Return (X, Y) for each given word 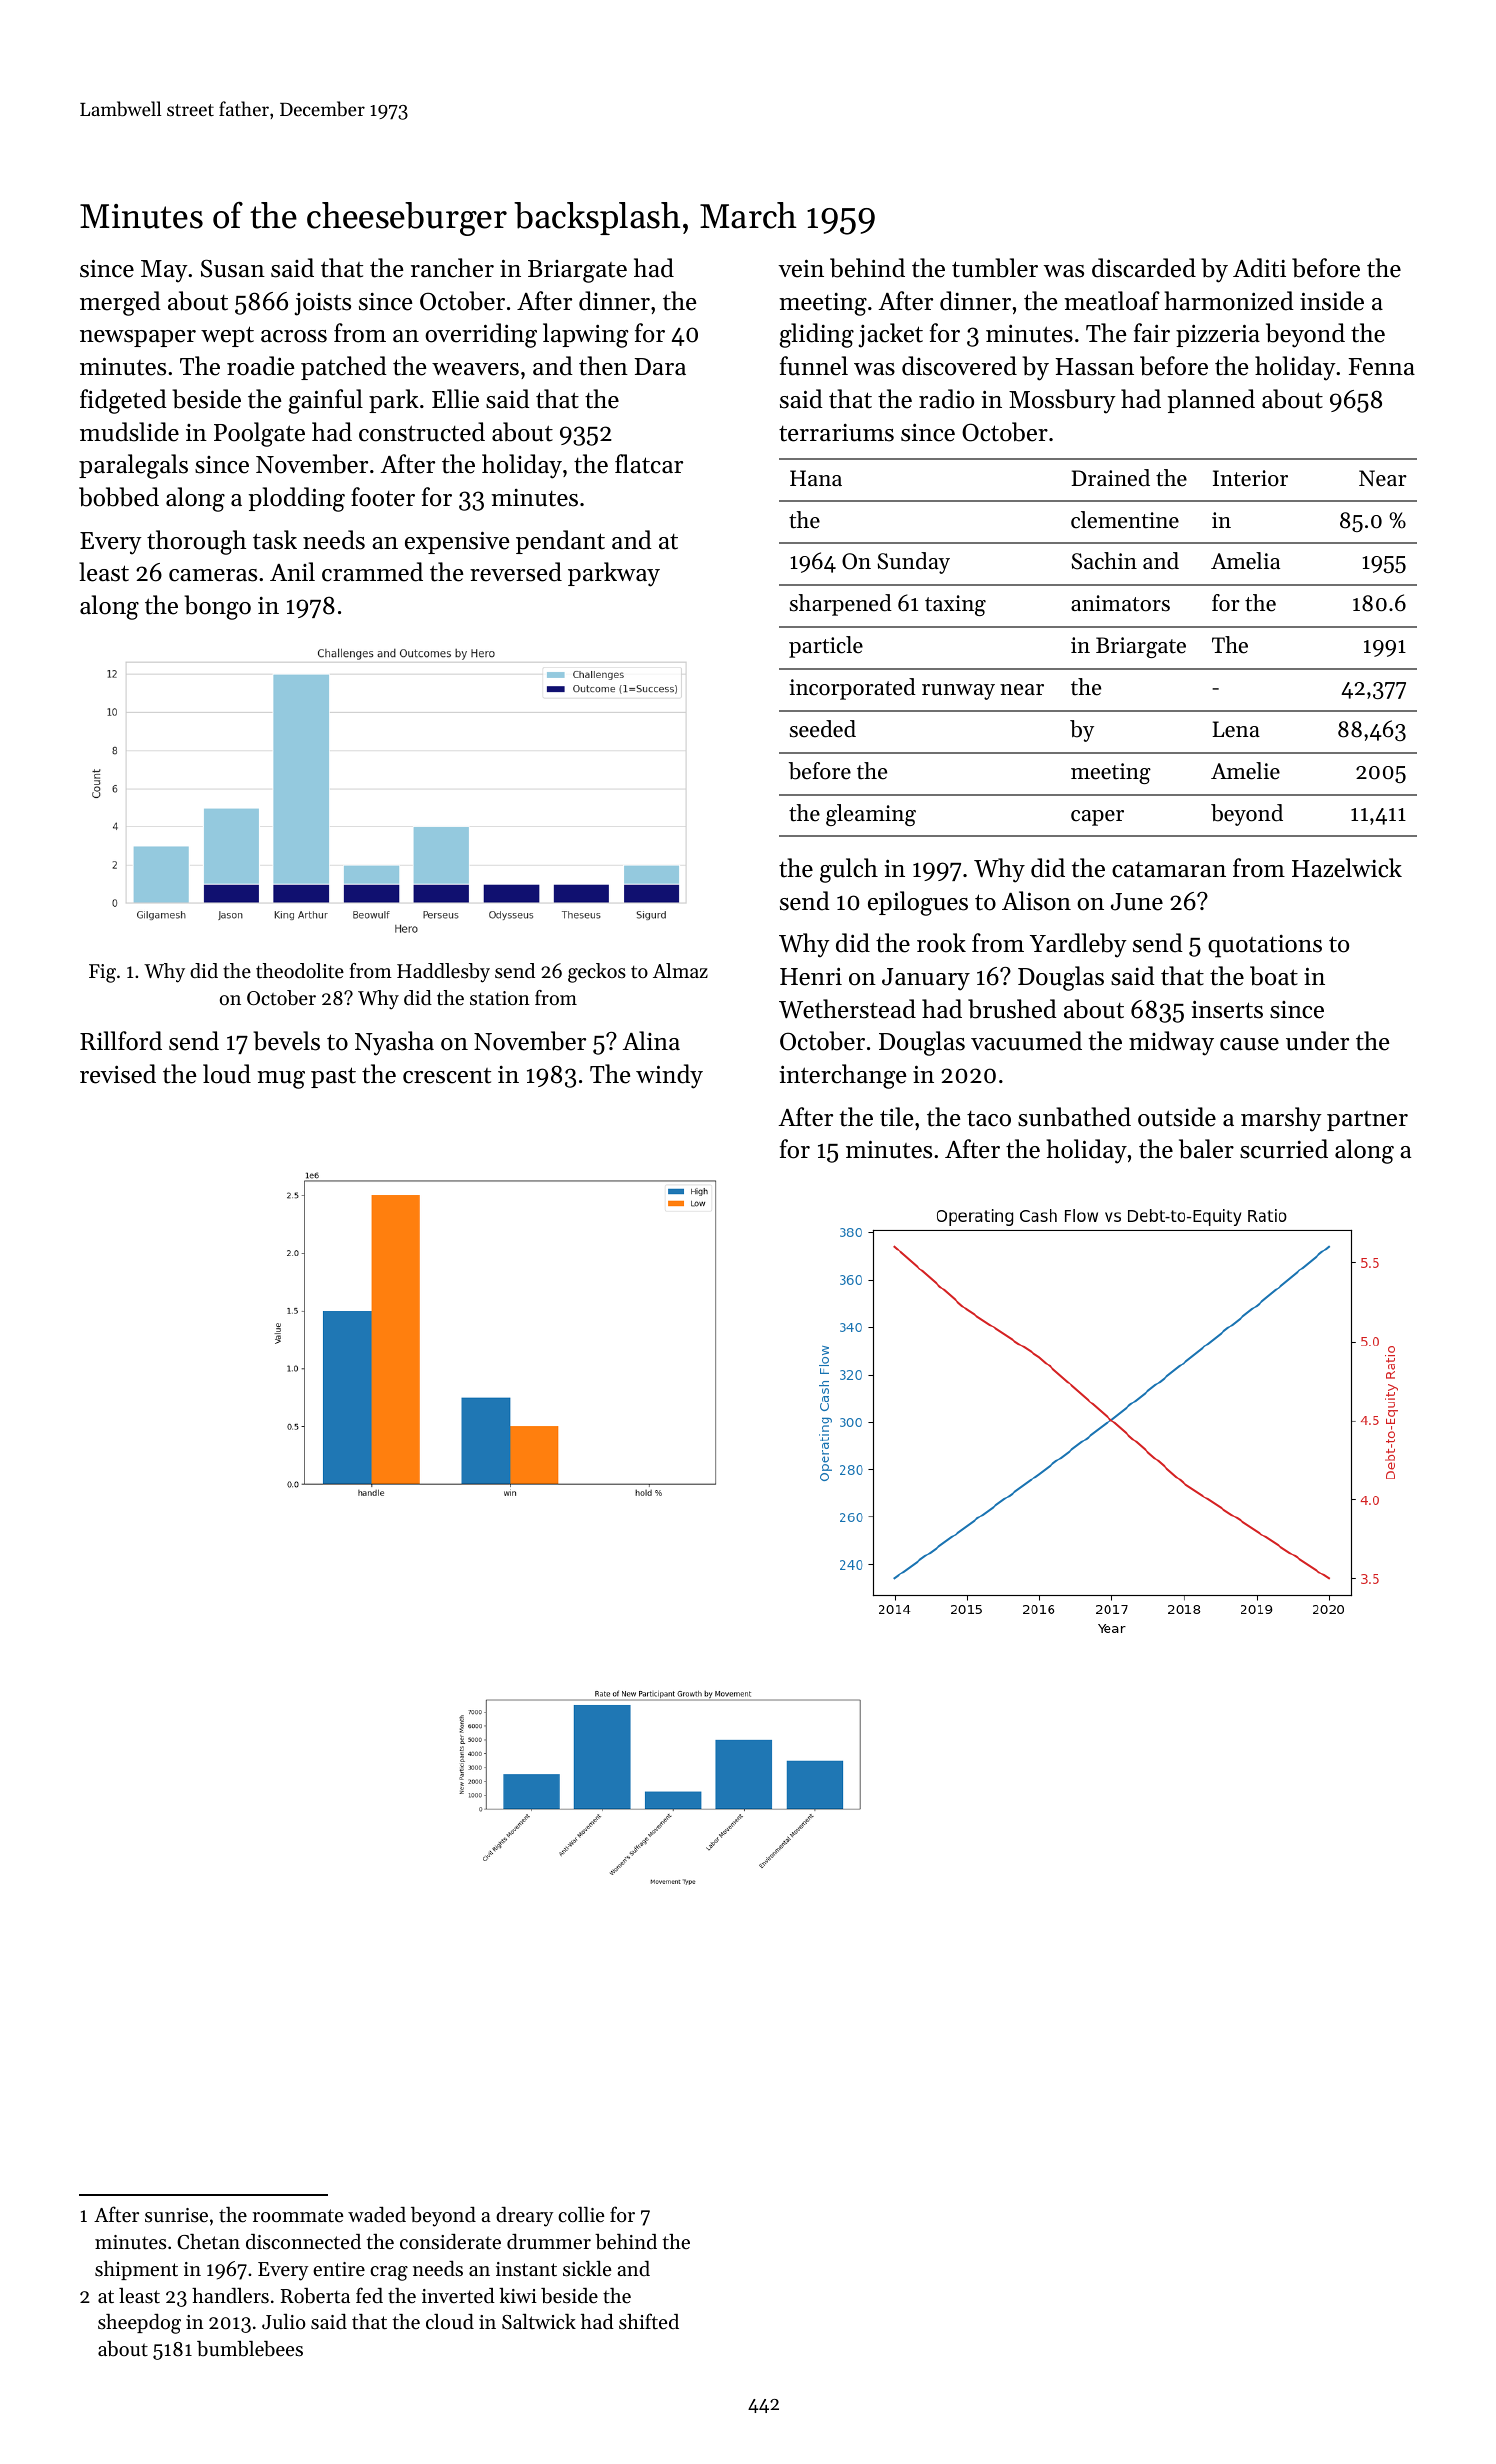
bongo (217, 607)
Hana (816, 478)
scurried (1284, 1149)
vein (801, 268)
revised (118, 1074)
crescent (447, 1076)
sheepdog (139, 2324)
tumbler (995, 268)
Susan (233, 268)
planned (1211, 401)
